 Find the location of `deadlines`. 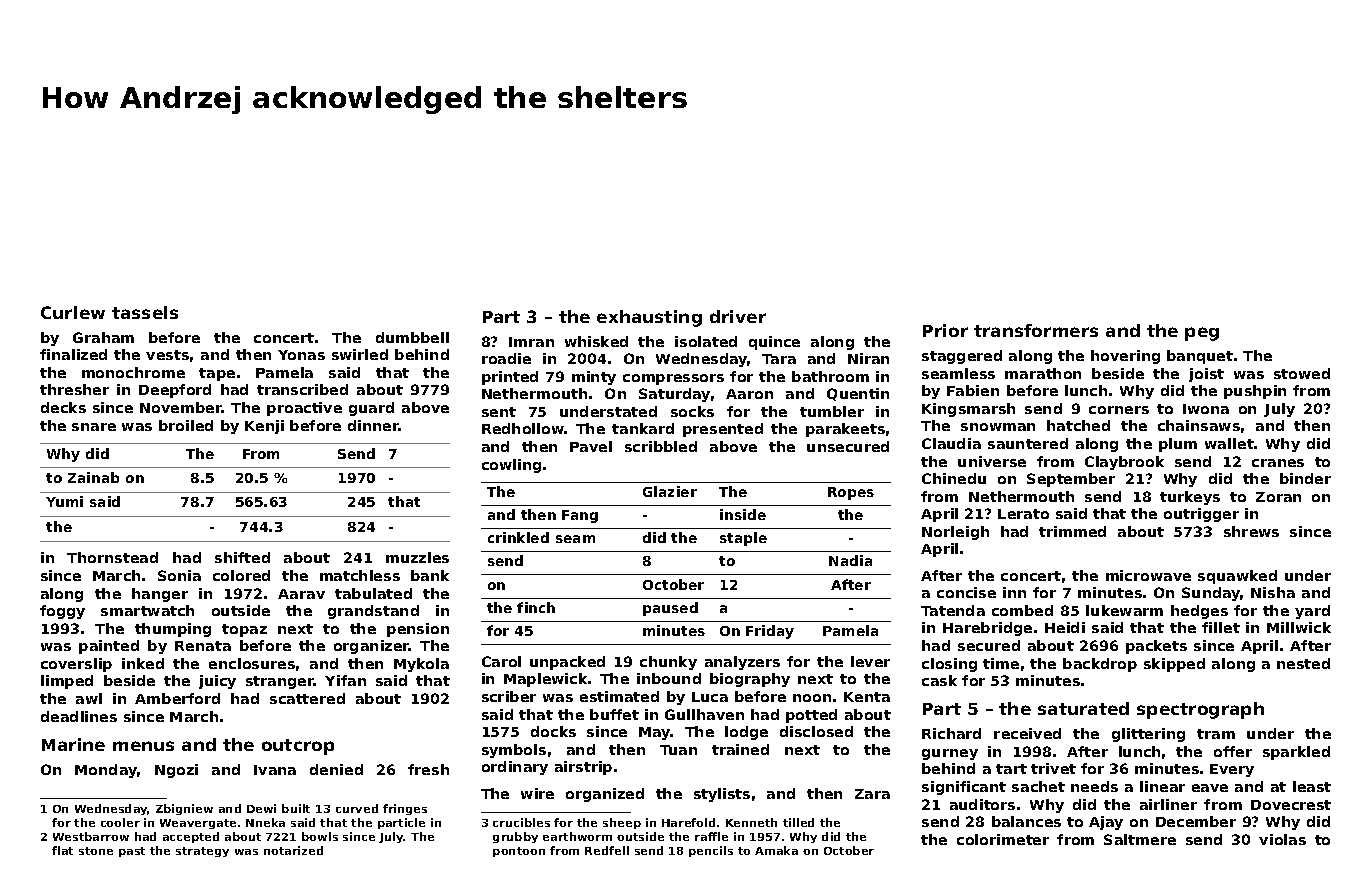

deadlines is located at coordinates (79, 716).
